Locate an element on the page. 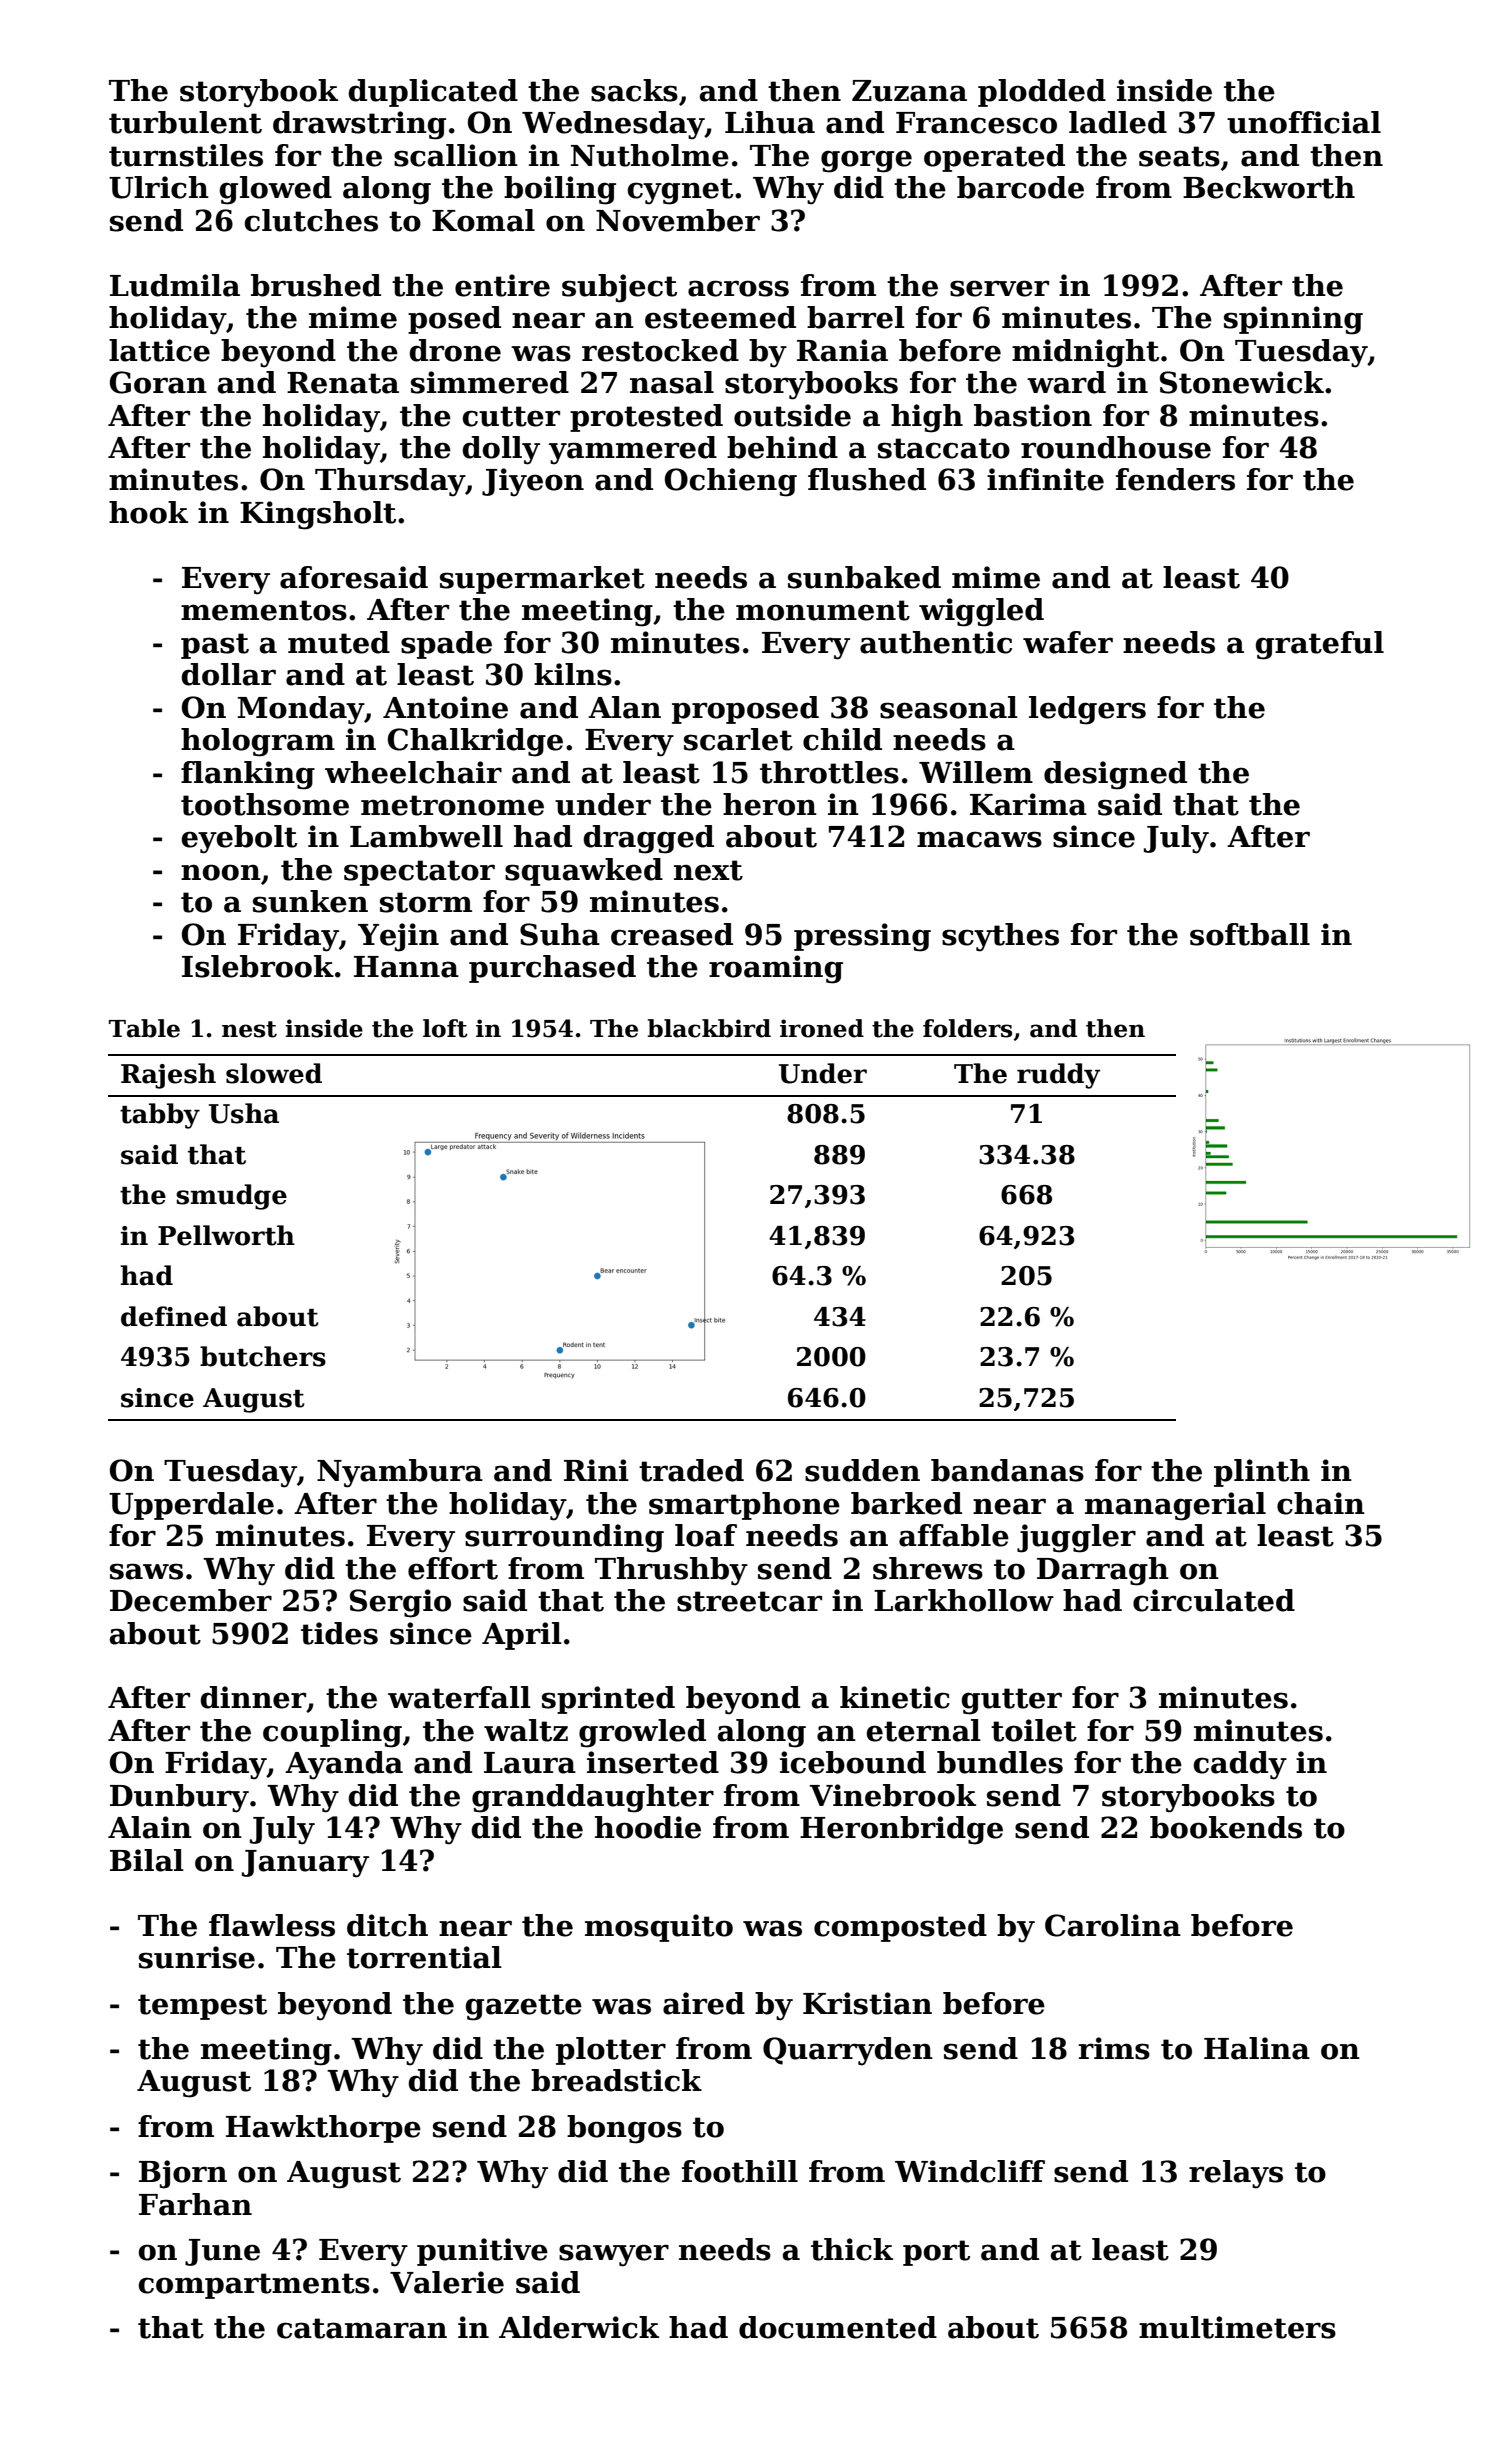 The height and width of the image is (2464, 1496). Zuzana is located at coordinates (909, 91).
